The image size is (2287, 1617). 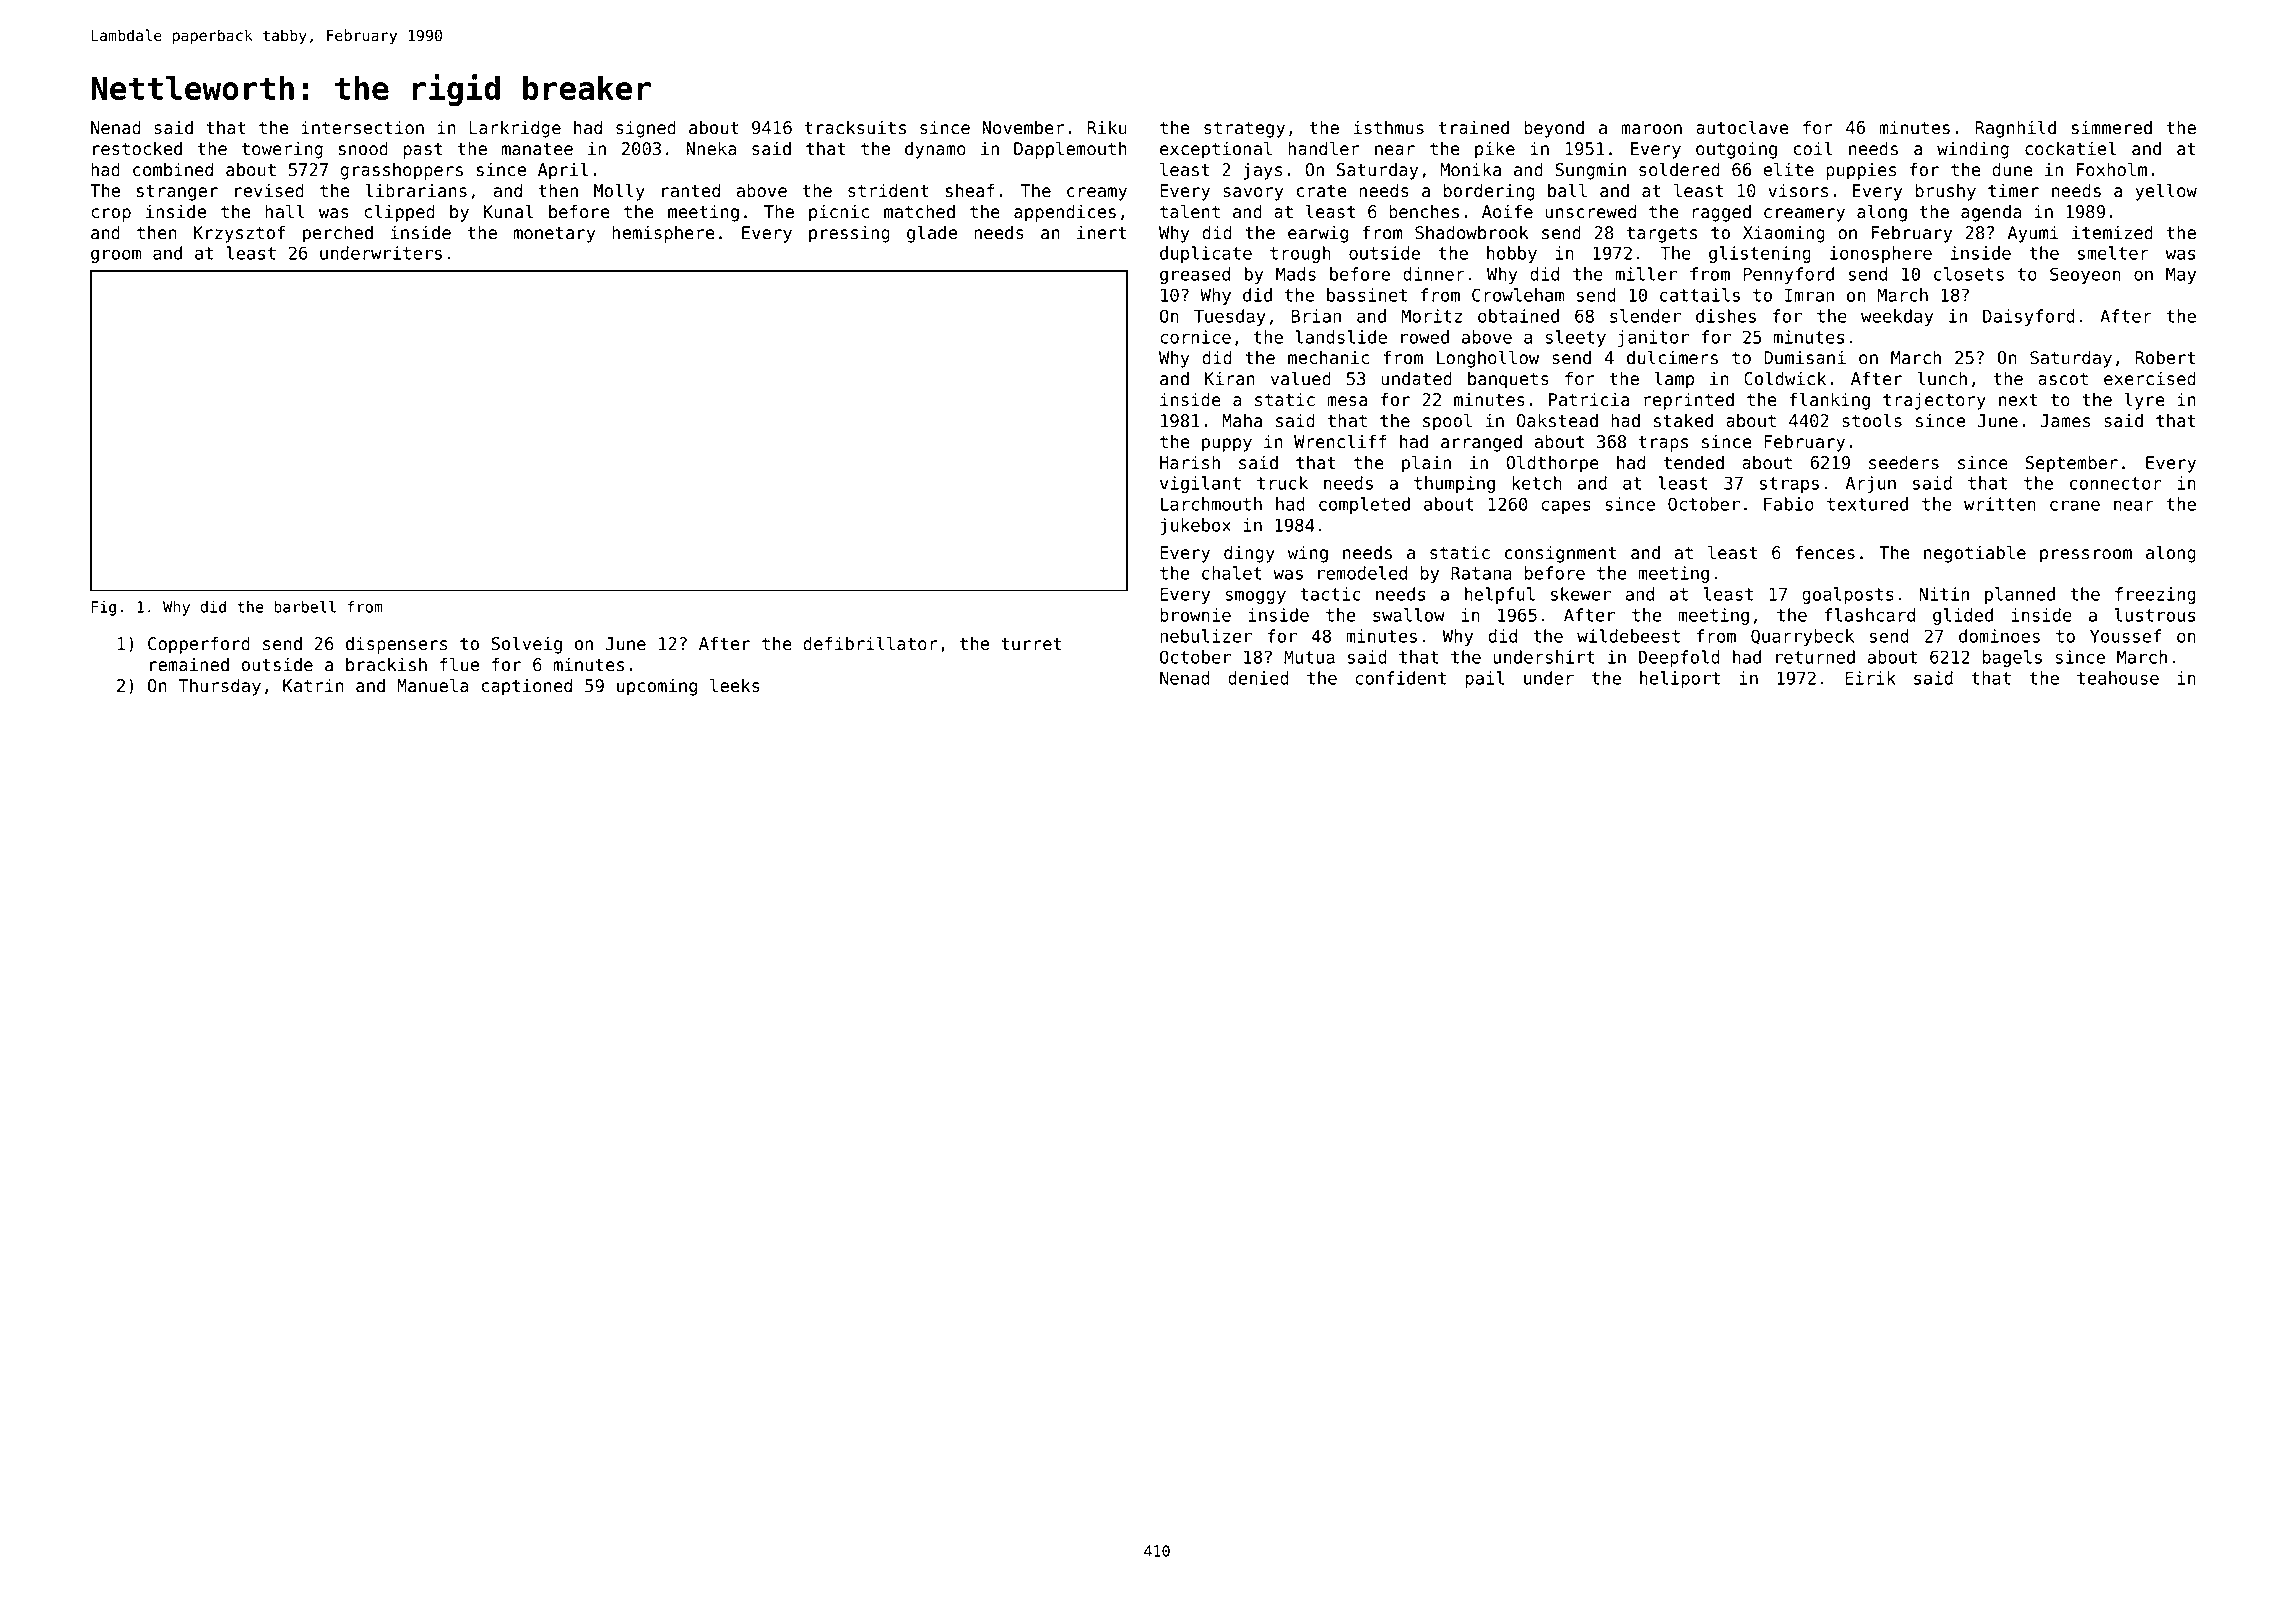 What do you see at coordinates (199, 645) in the document?
I see `Copperford` at bounding box center [199, 645].
